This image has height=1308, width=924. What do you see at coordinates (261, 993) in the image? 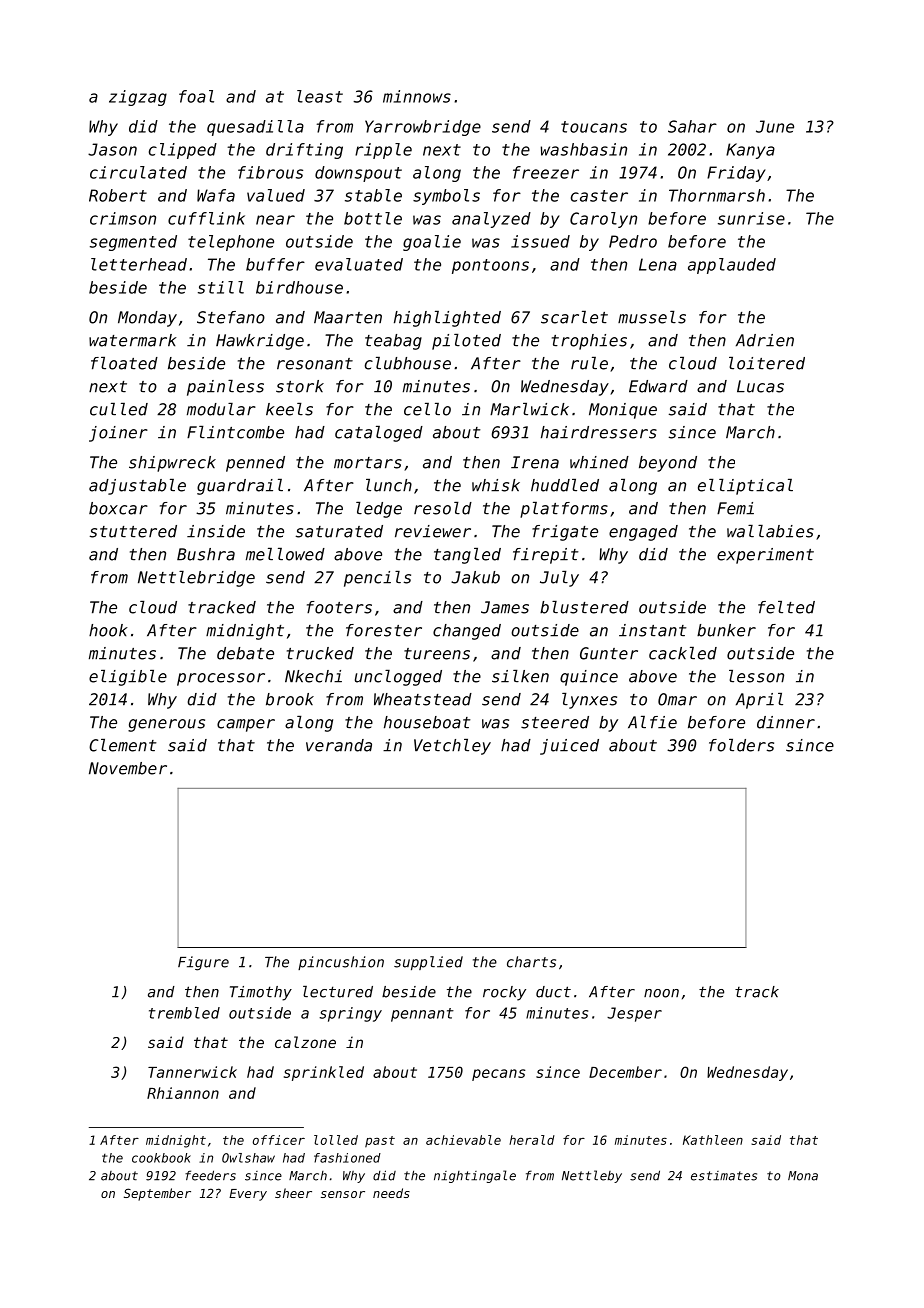
I see `Timothy` at bounding box center [261, 993].
